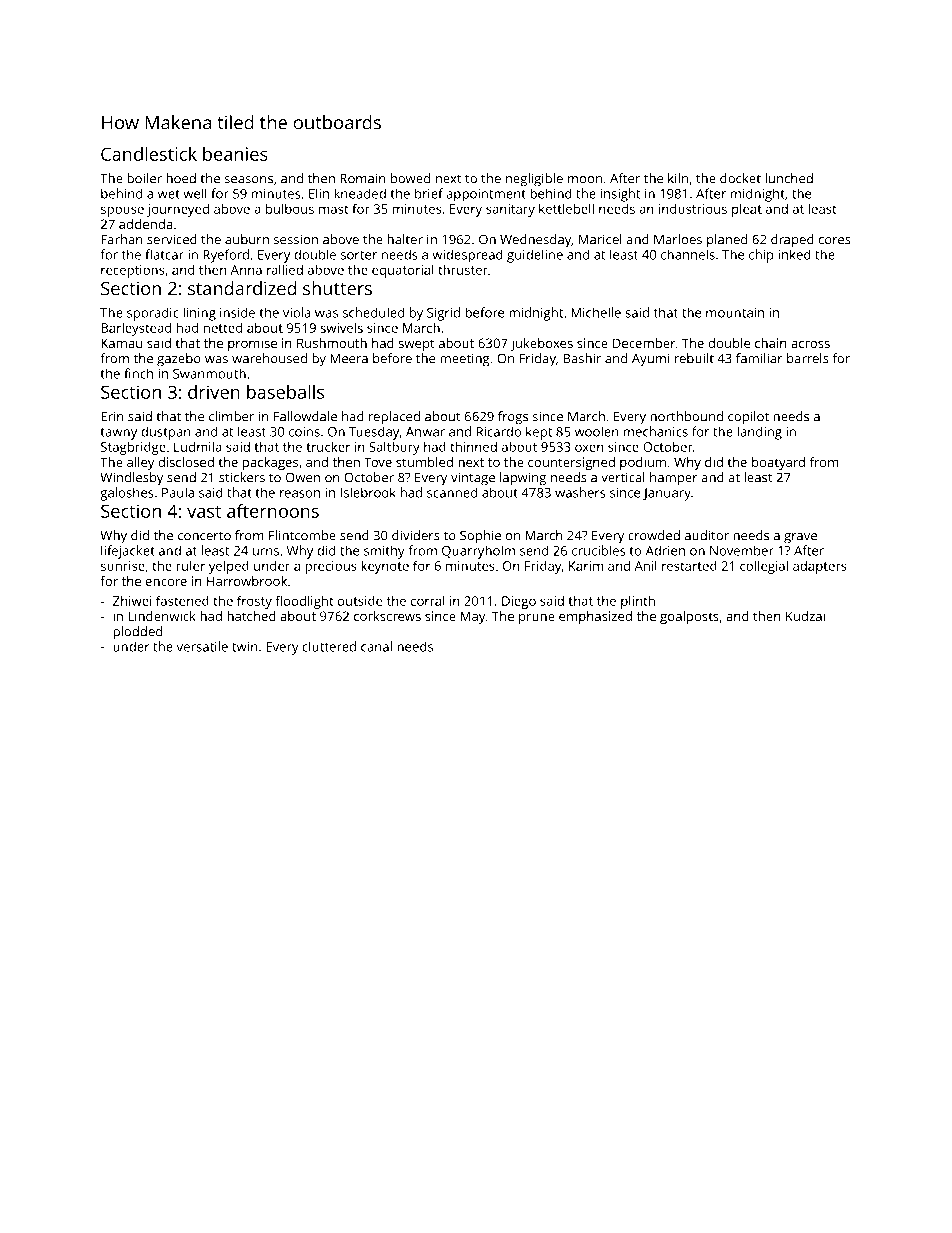 This screenshot has height=1233, width=952. Describe the element at coordinates (179, 360) in the screenshot. I see `gazebo` at that location.
